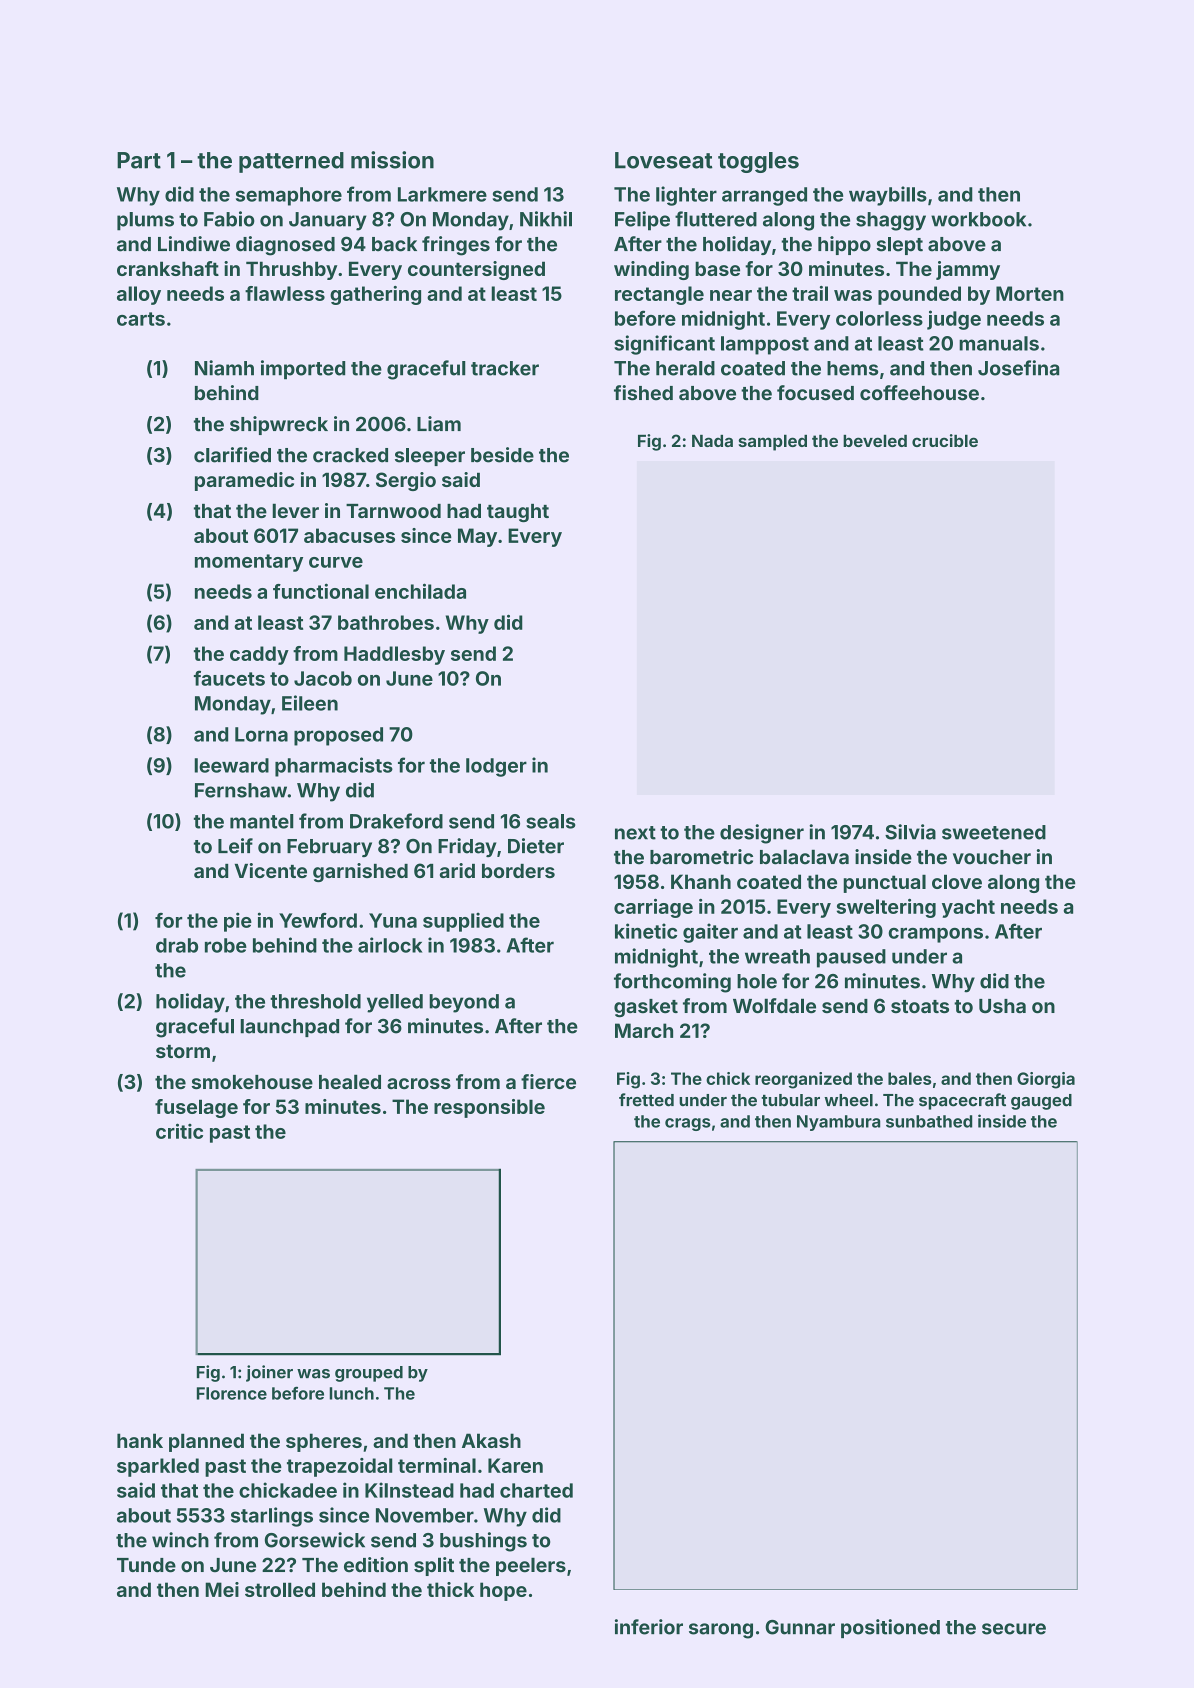  What do you see at coordinates (235, 846) in the screenshot?
I see `Leif` at bounding box center [235, 846].
